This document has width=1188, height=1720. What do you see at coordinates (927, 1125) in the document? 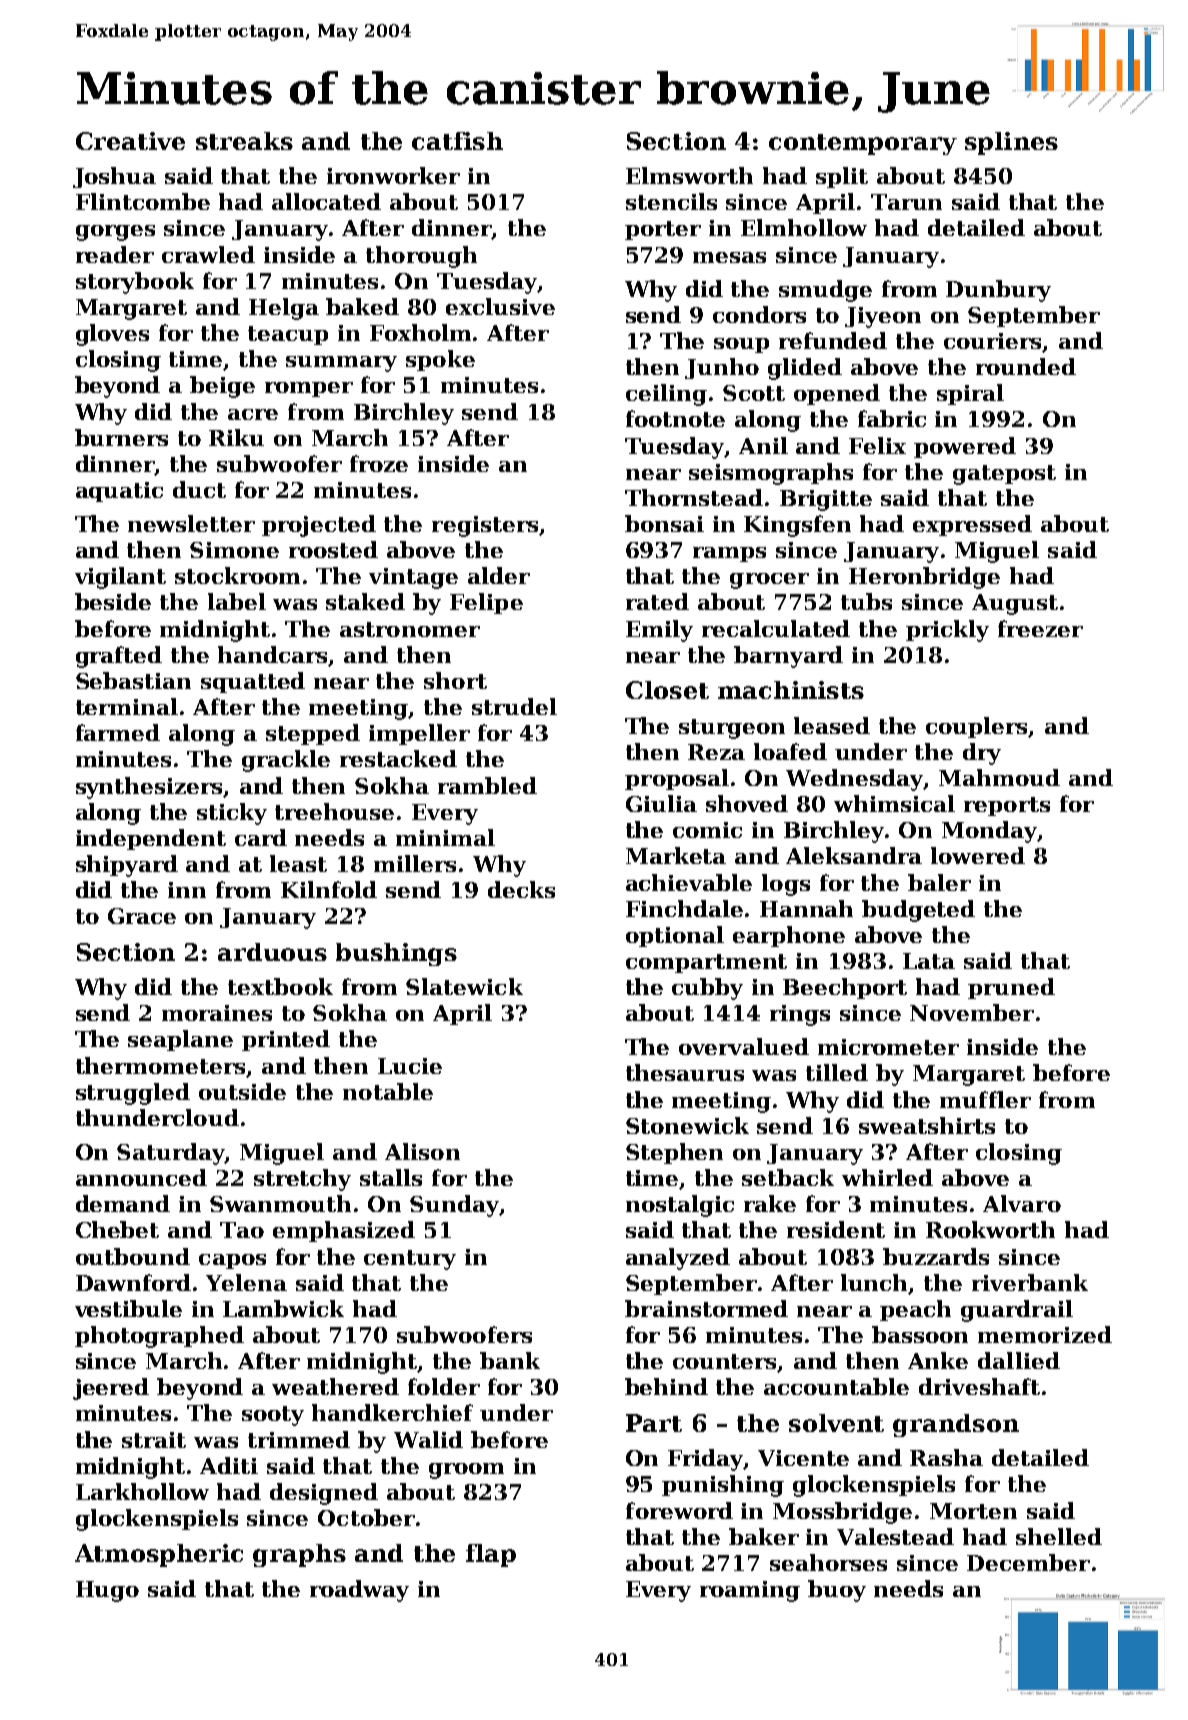
I see `sweatshirts` at bounding box center [927, 1125].
